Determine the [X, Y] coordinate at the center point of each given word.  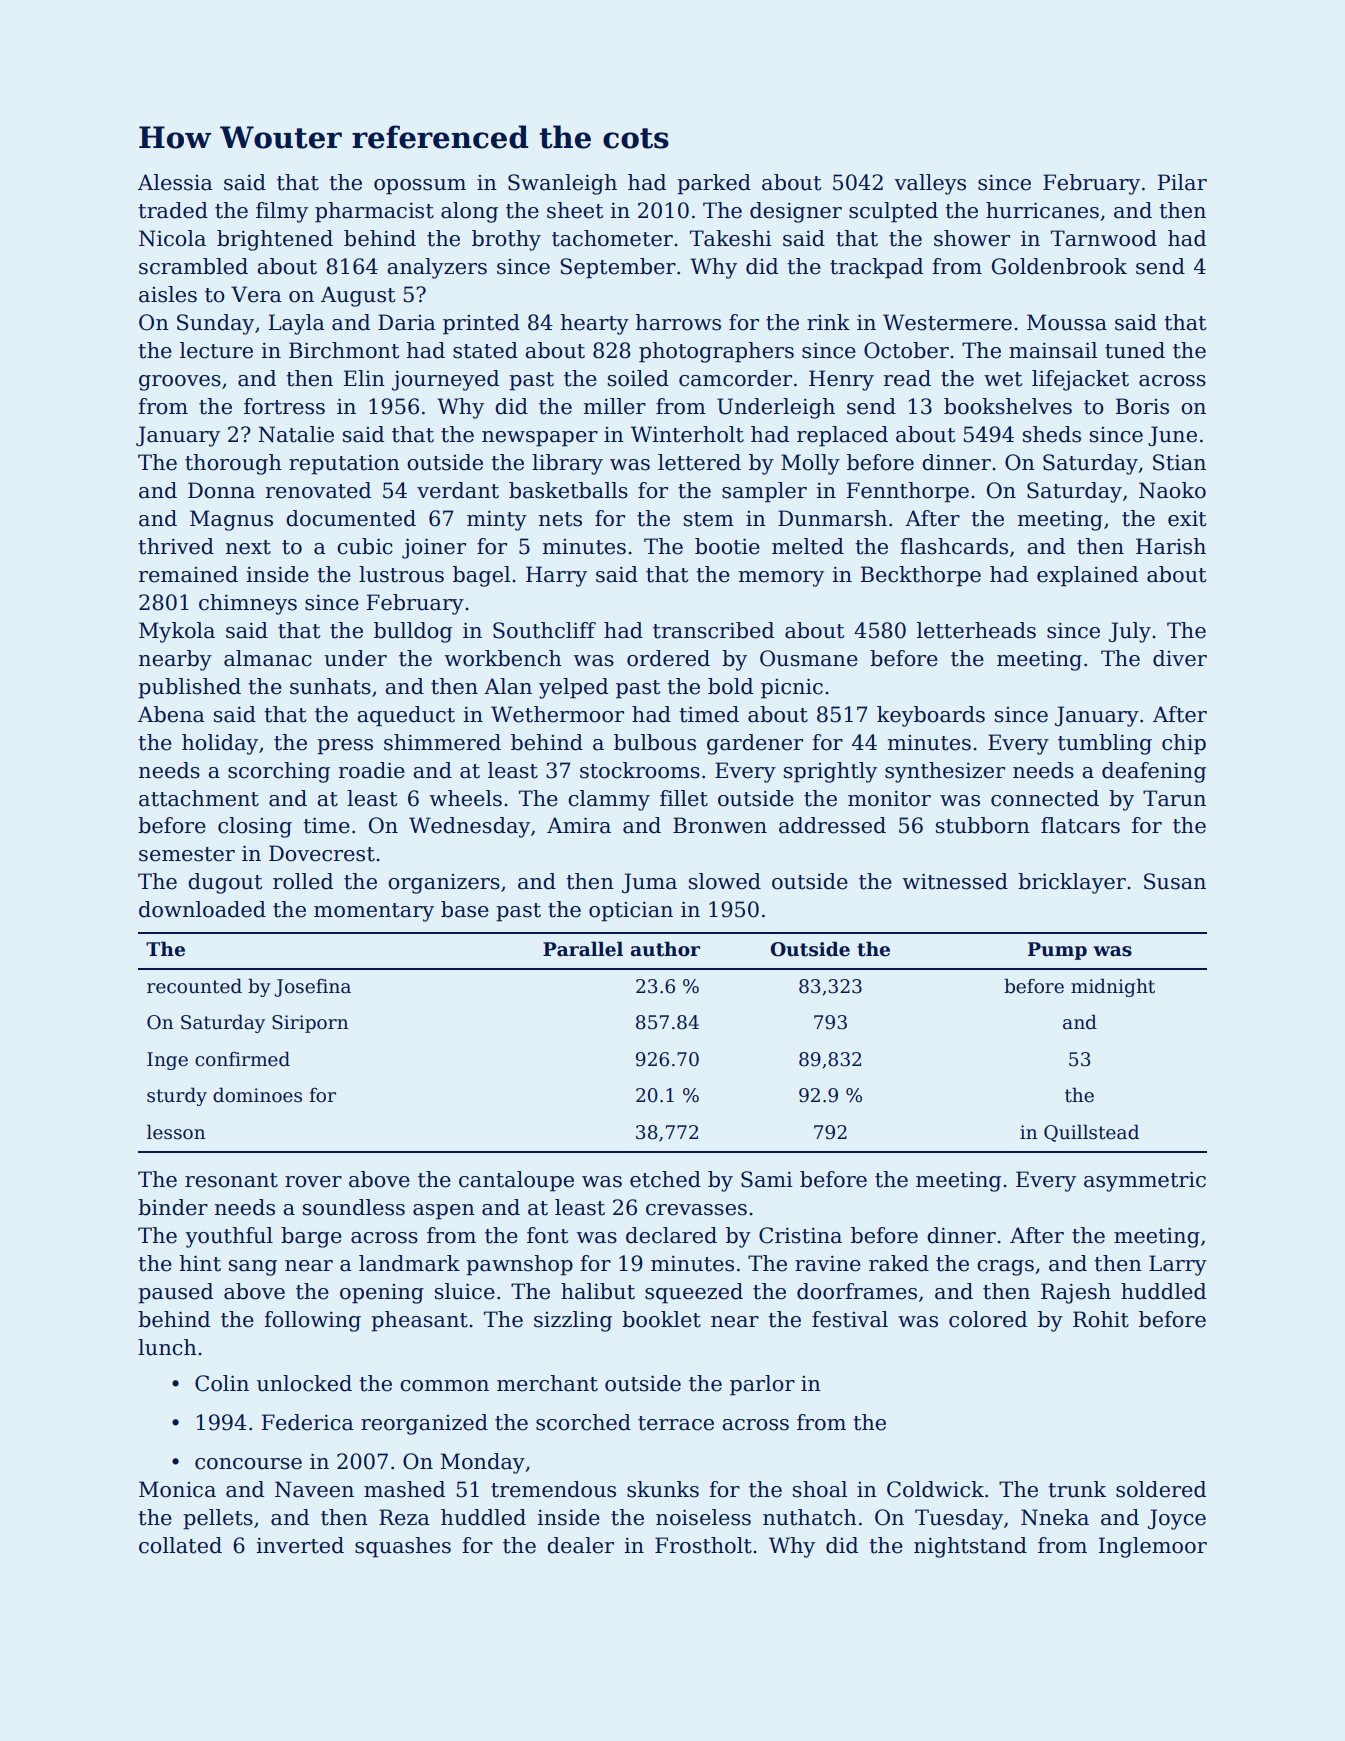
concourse [248, 1464]
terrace [676, 1423]
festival [850, 1319]
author [665, 949]
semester [187, 854]
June [1172, 436]
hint [200, 1263]
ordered [668, 658]
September [618, 268]
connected [1045, 798]
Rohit [1101, 1319]
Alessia [175, 182]
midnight [1113, 987]
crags [1005, 1268]
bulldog [413, 632]
